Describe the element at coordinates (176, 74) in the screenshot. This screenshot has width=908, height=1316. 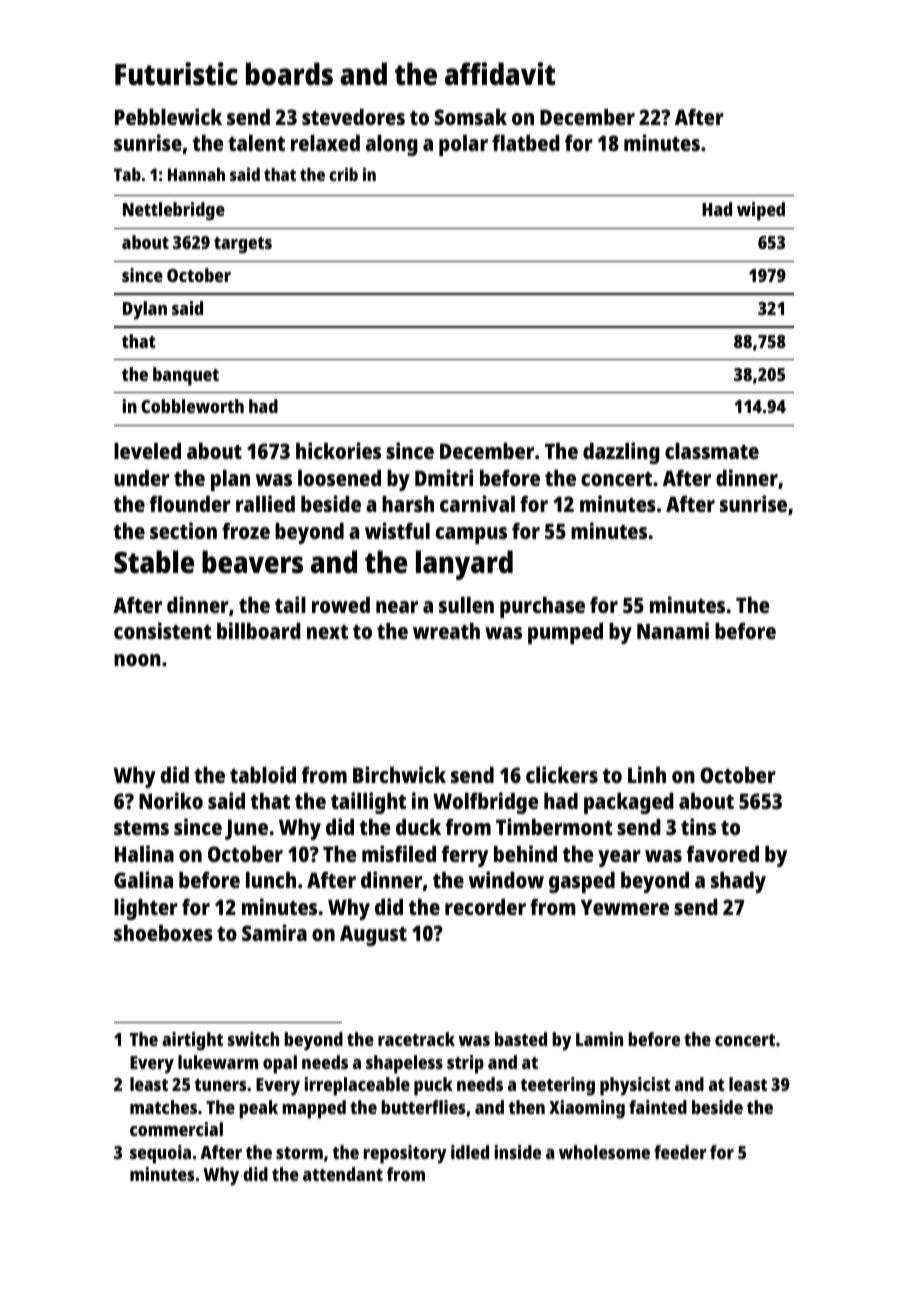
I see `Futuristic` at that location.
